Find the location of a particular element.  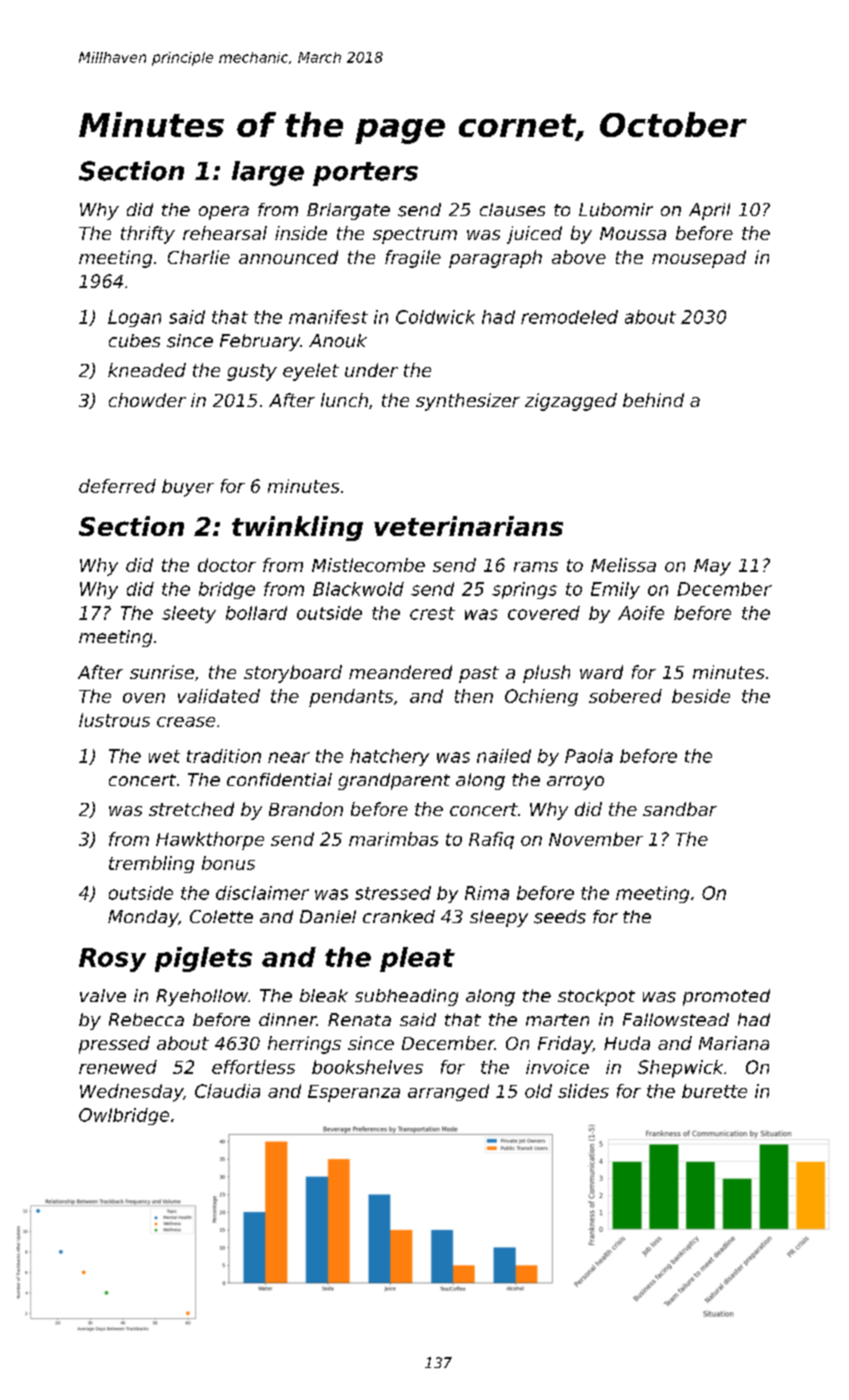

large is located at coordinates (268, 173).
